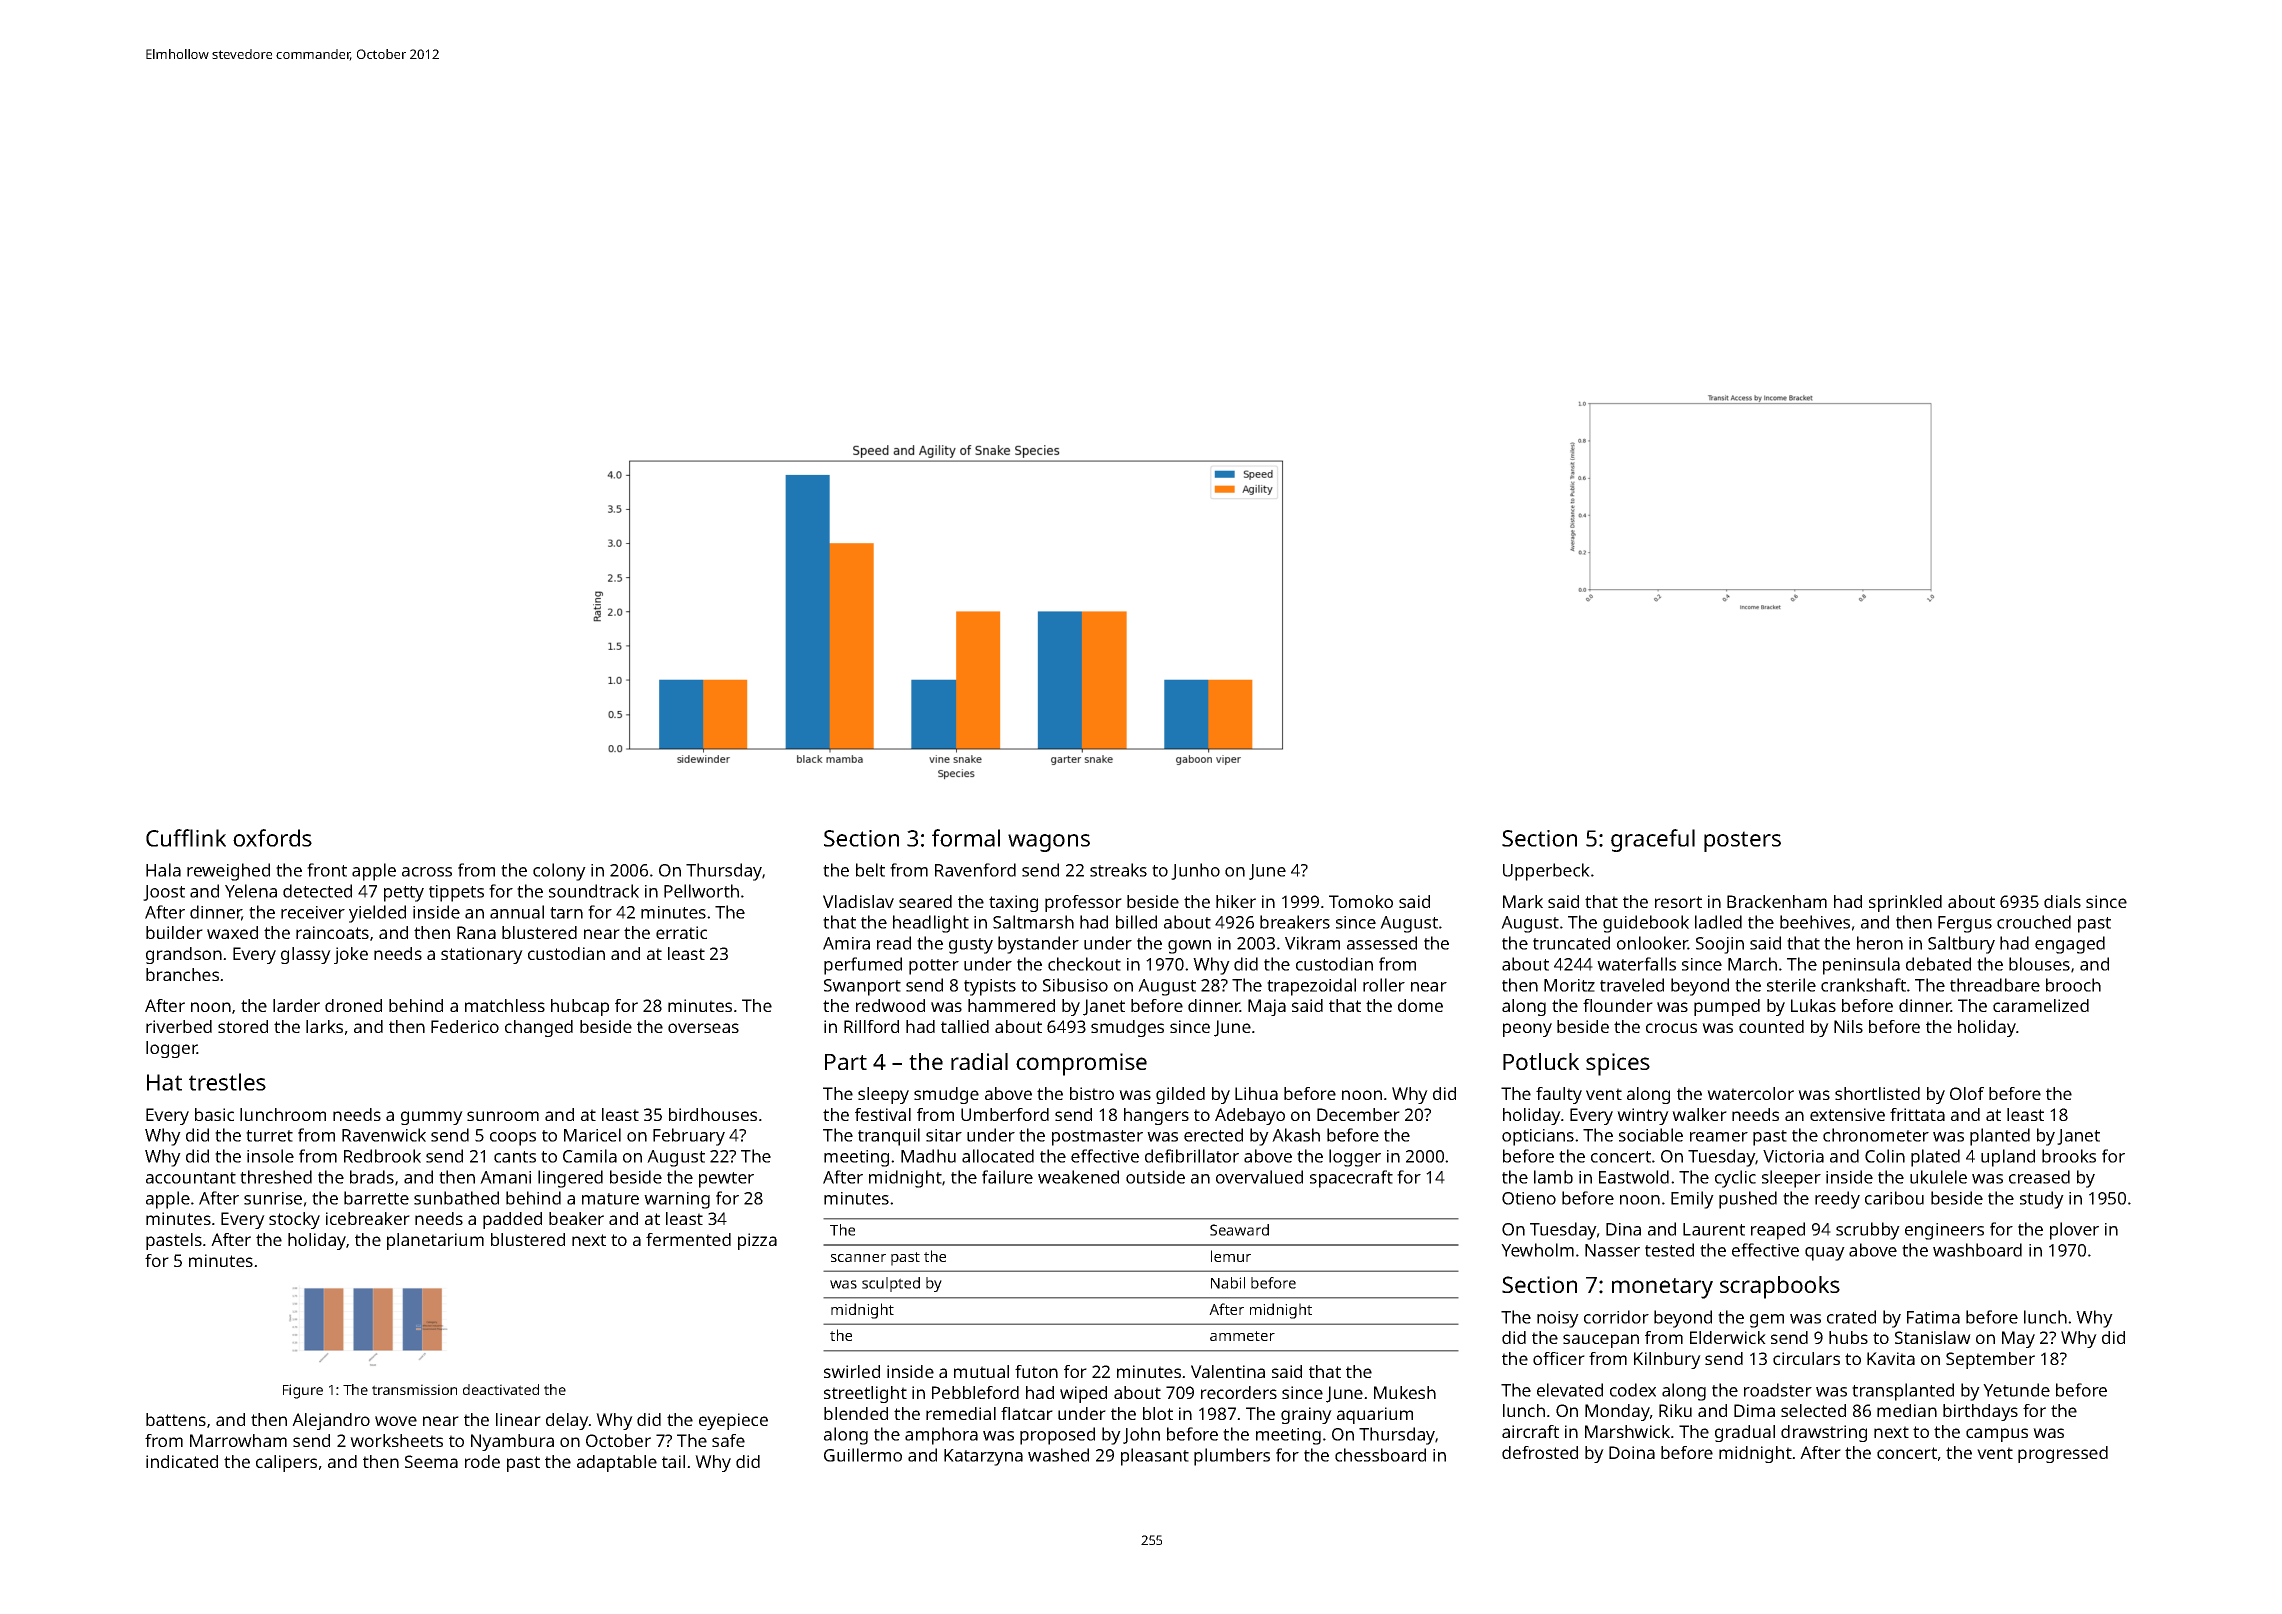  Describe the element at coordinates (1311, 987) in the screenshot. I see `trapezoidal` at that location.
